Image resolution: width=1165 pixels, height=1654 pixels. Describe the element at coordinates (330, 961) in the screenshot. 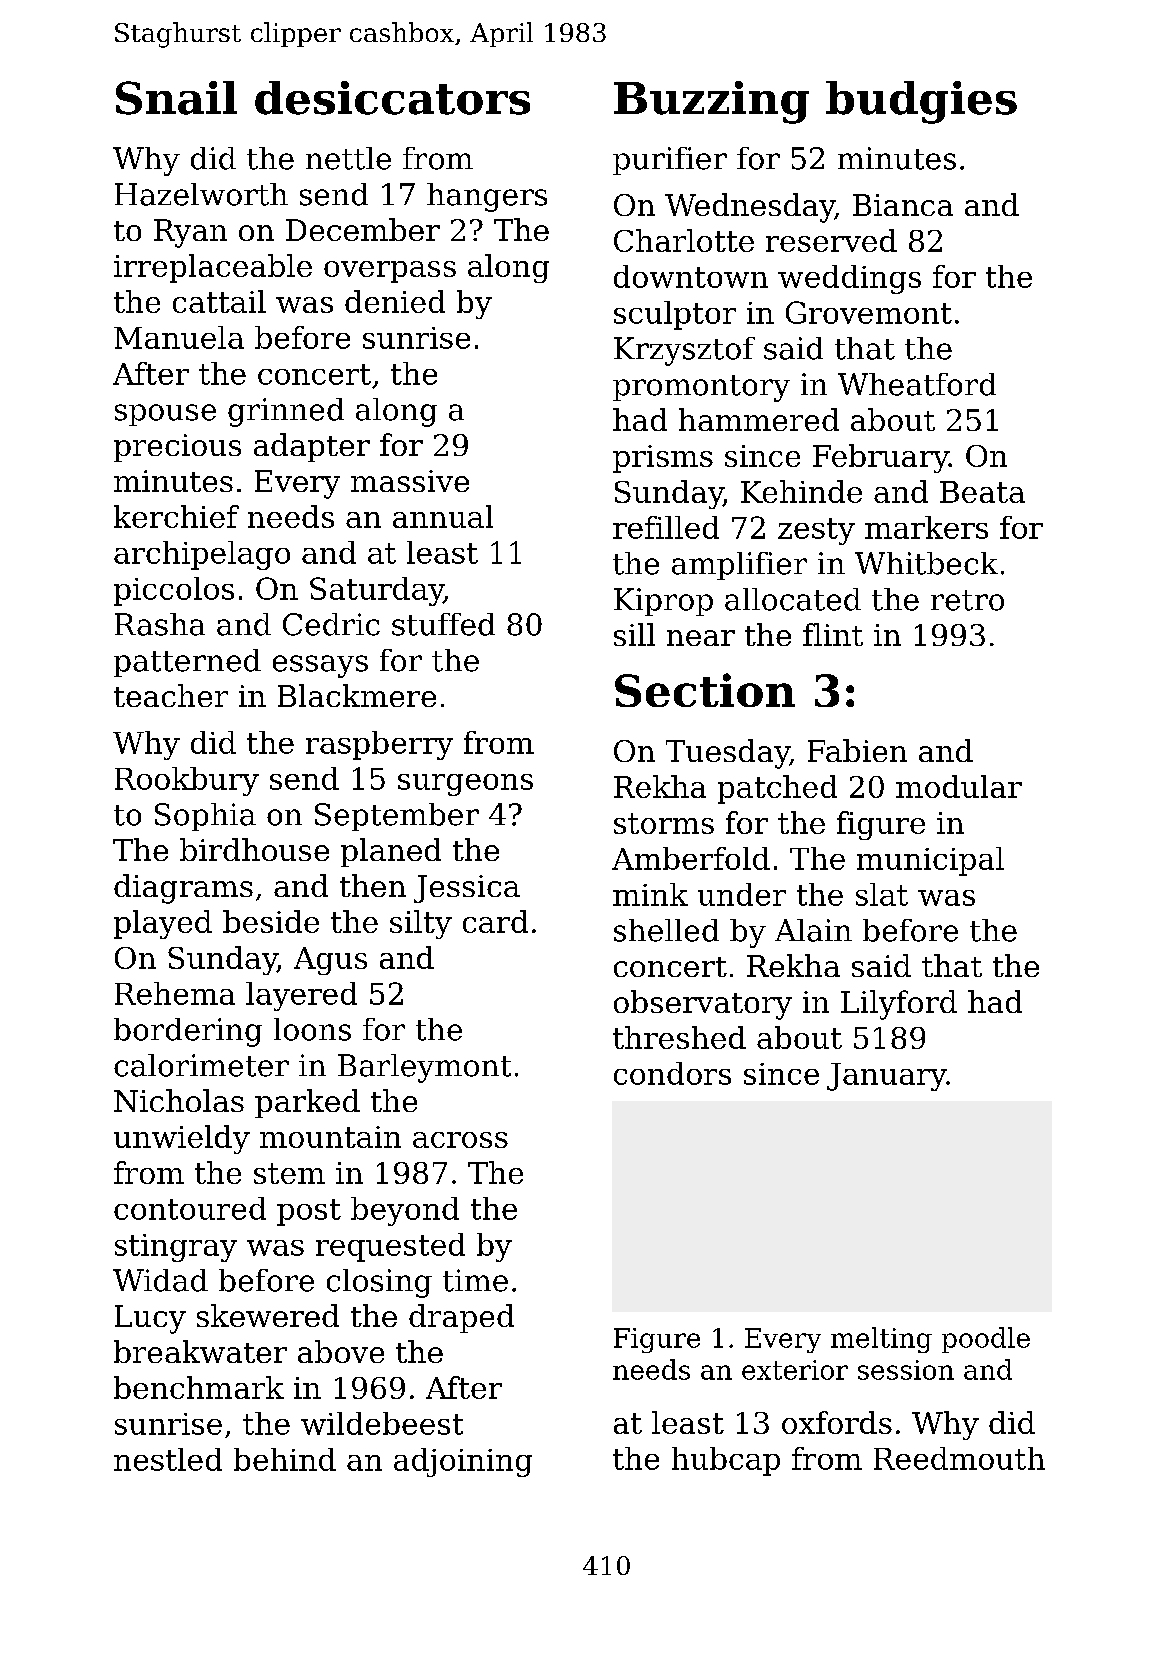

I see `Agus` at that location.
